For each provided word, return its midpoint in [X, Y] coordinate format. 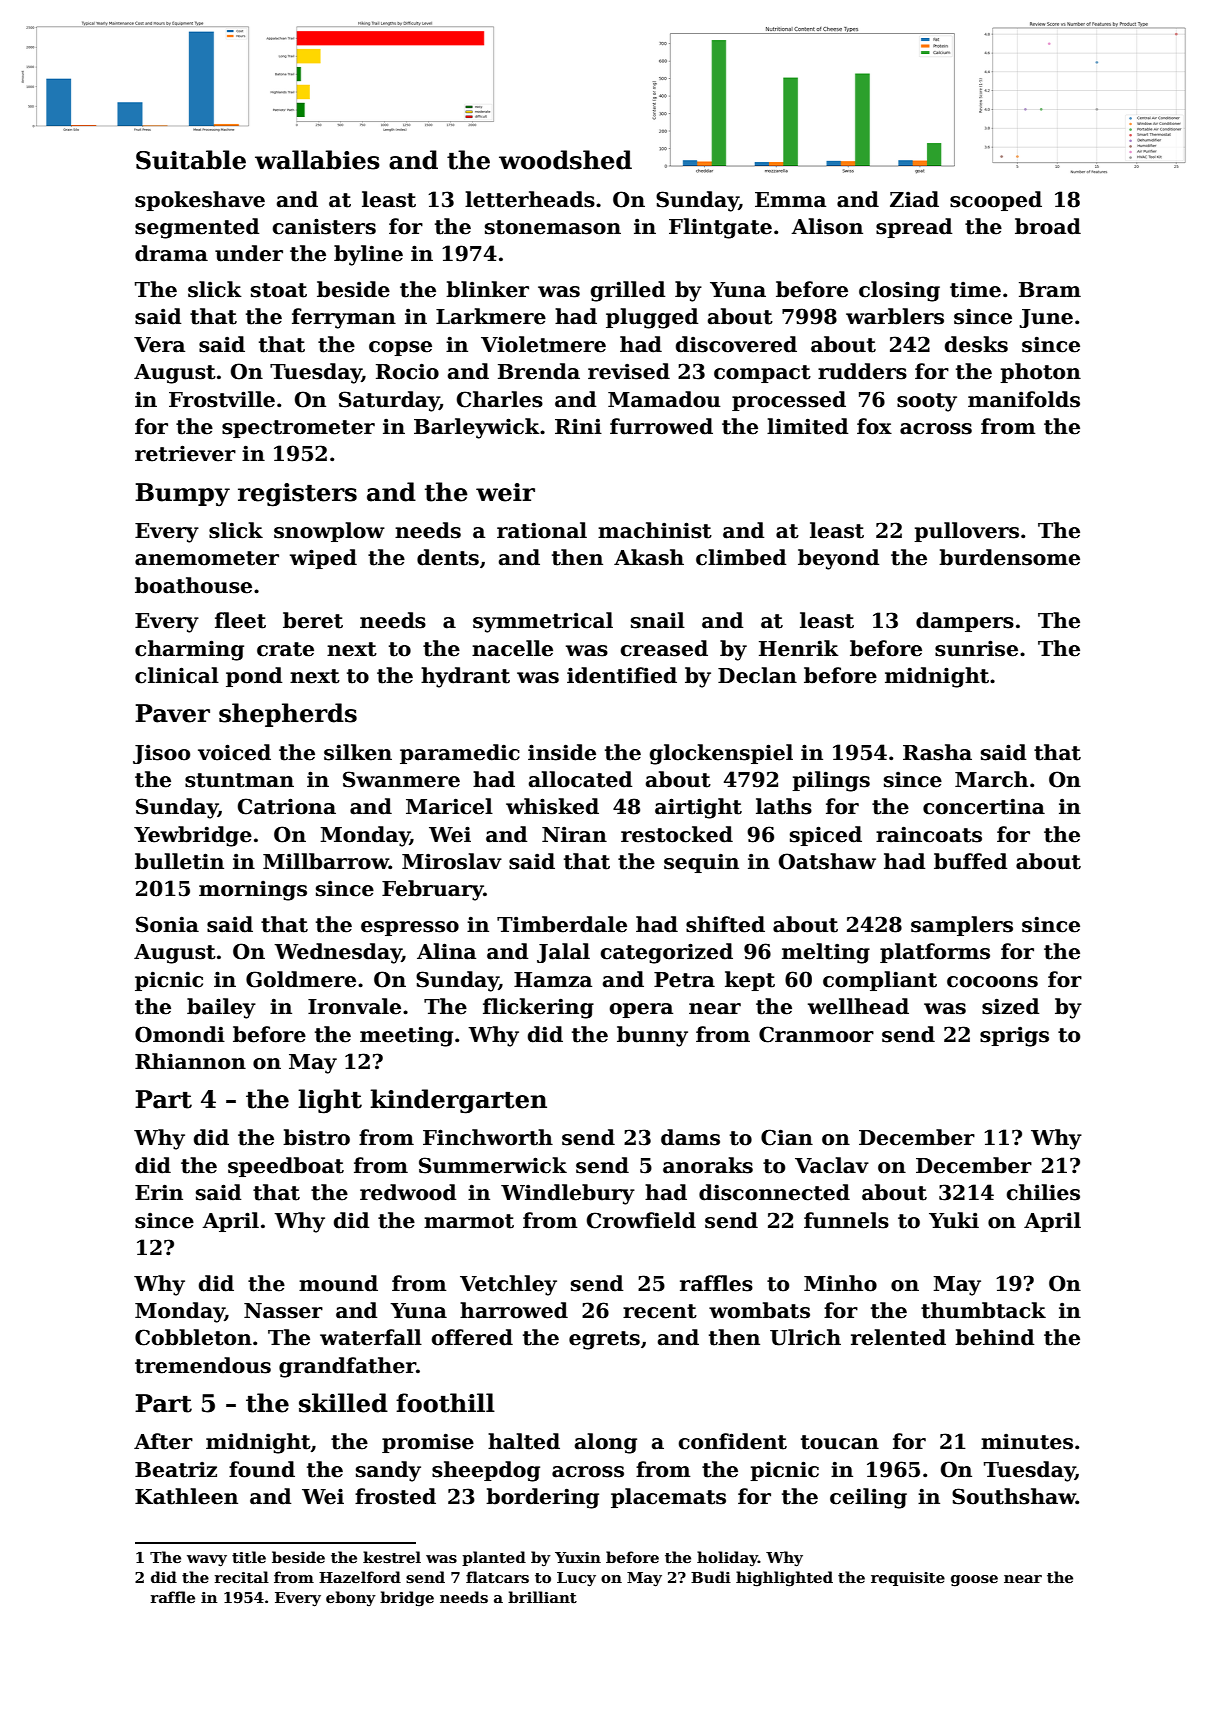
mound [338, 1283]
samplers [962, 926]
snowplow [329, 532]
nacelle [512, 648]
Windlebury [568, 1194]
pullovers [966, 532]
